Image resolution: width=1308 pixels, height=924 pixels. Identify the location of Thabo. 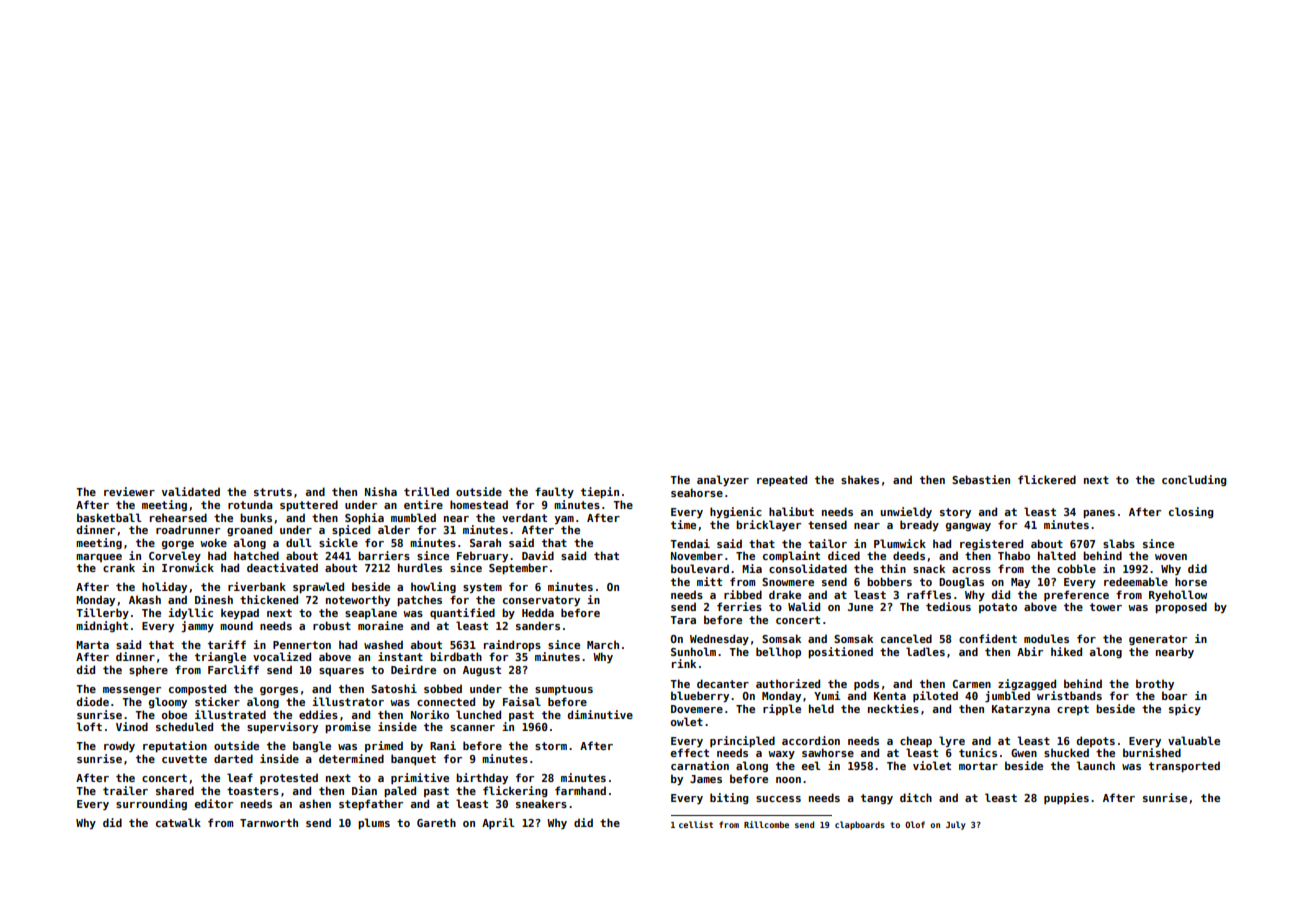
(1014, 555).
